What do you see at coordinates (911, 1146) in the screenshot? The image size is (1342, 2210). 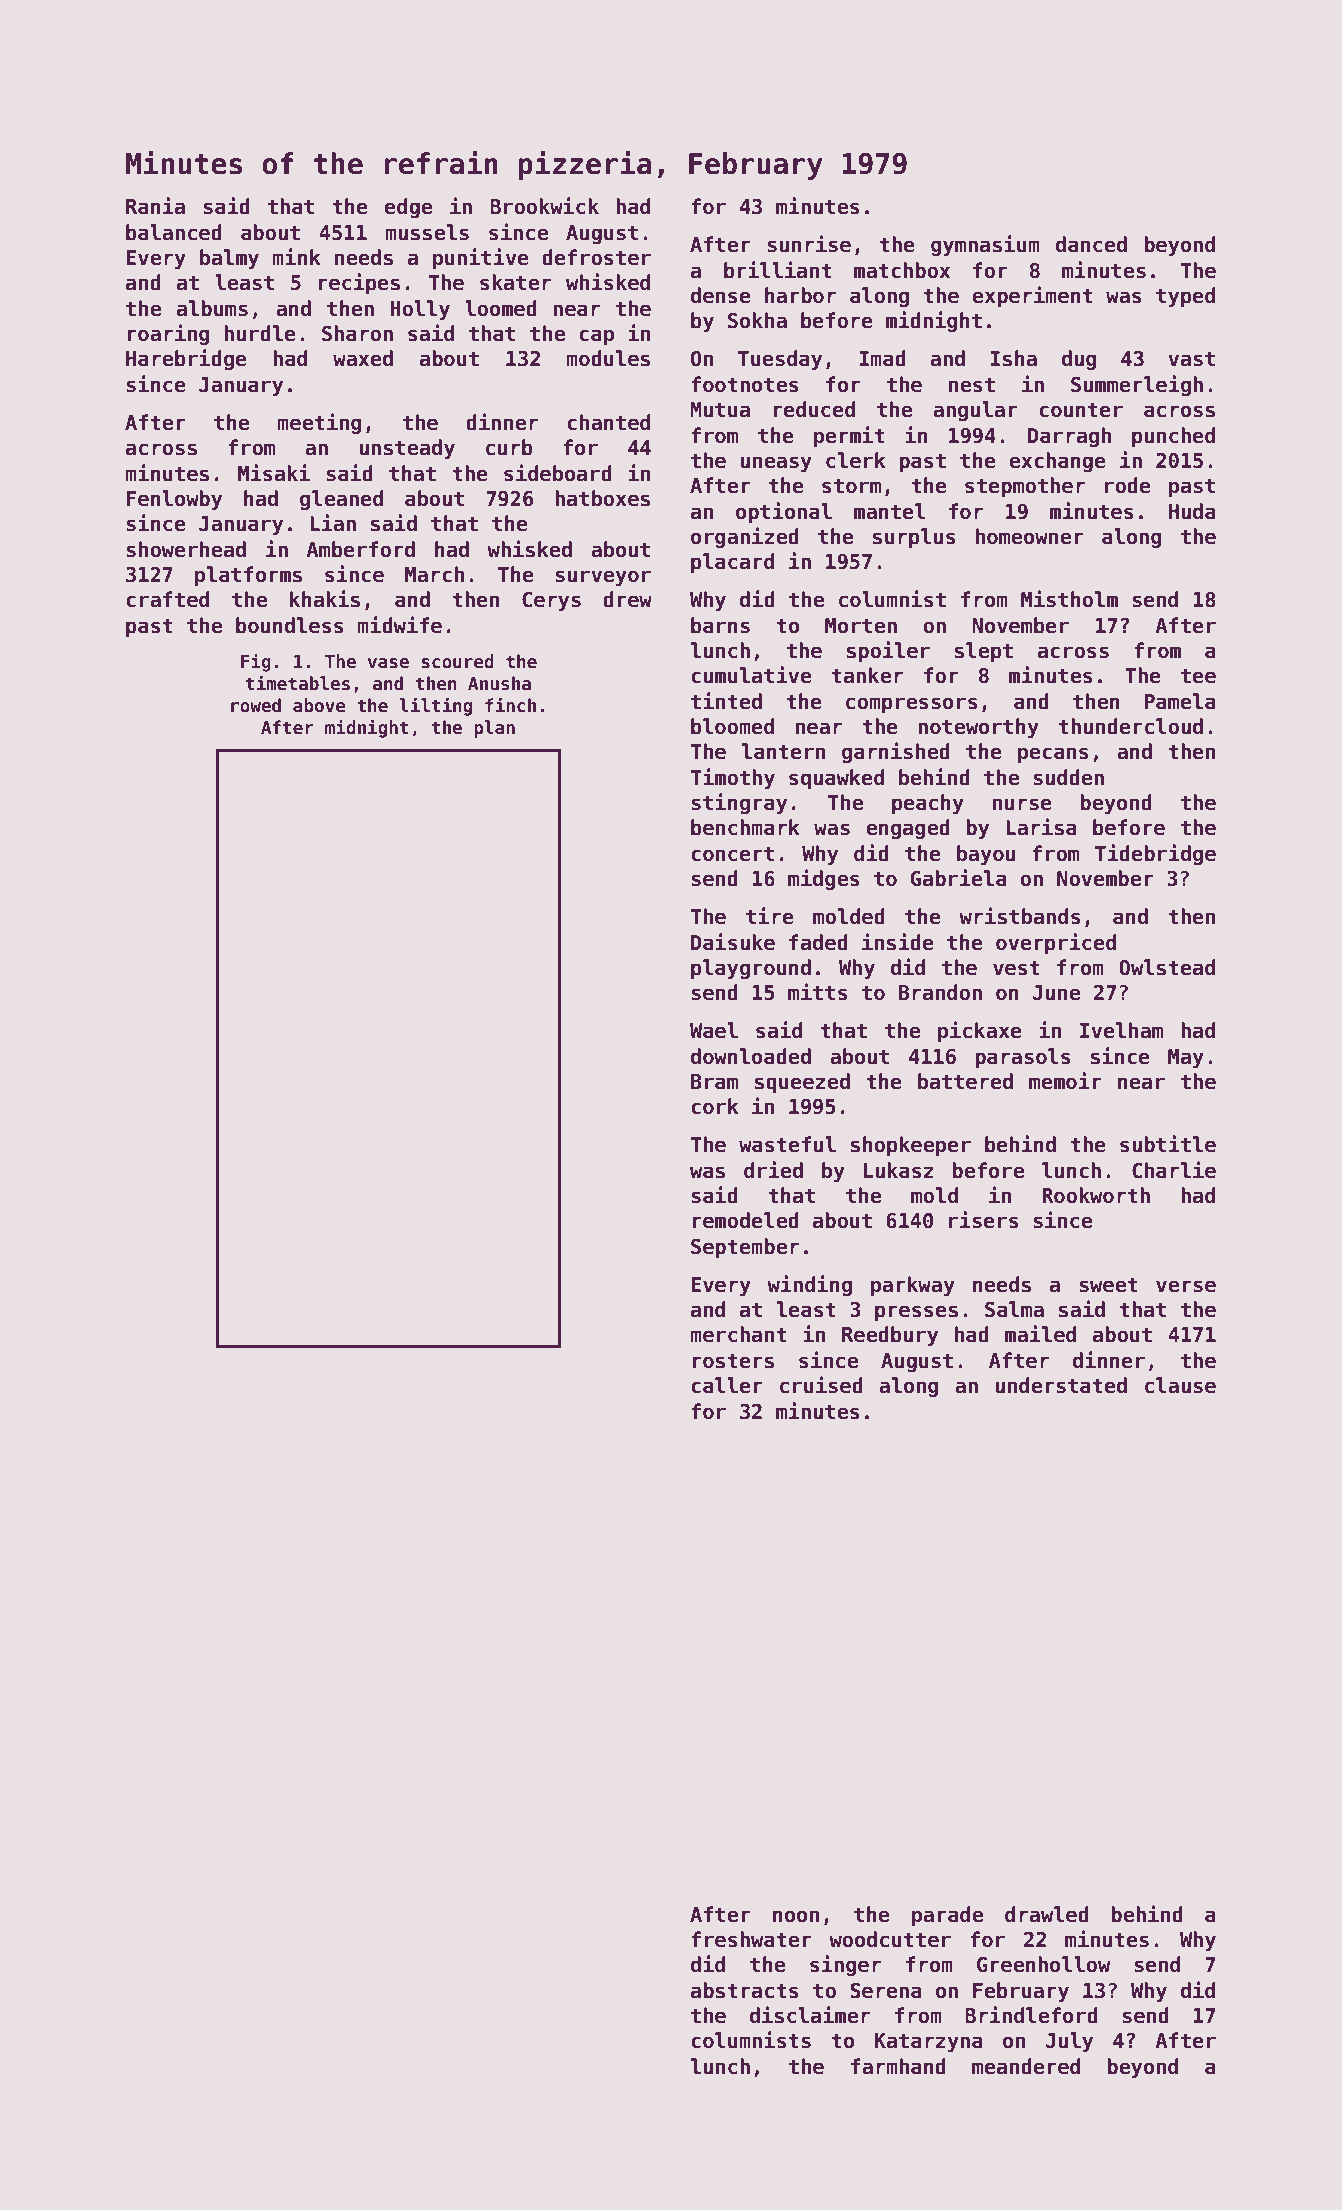 I see `shopkeeper` at bounding box center [911, 1146].
